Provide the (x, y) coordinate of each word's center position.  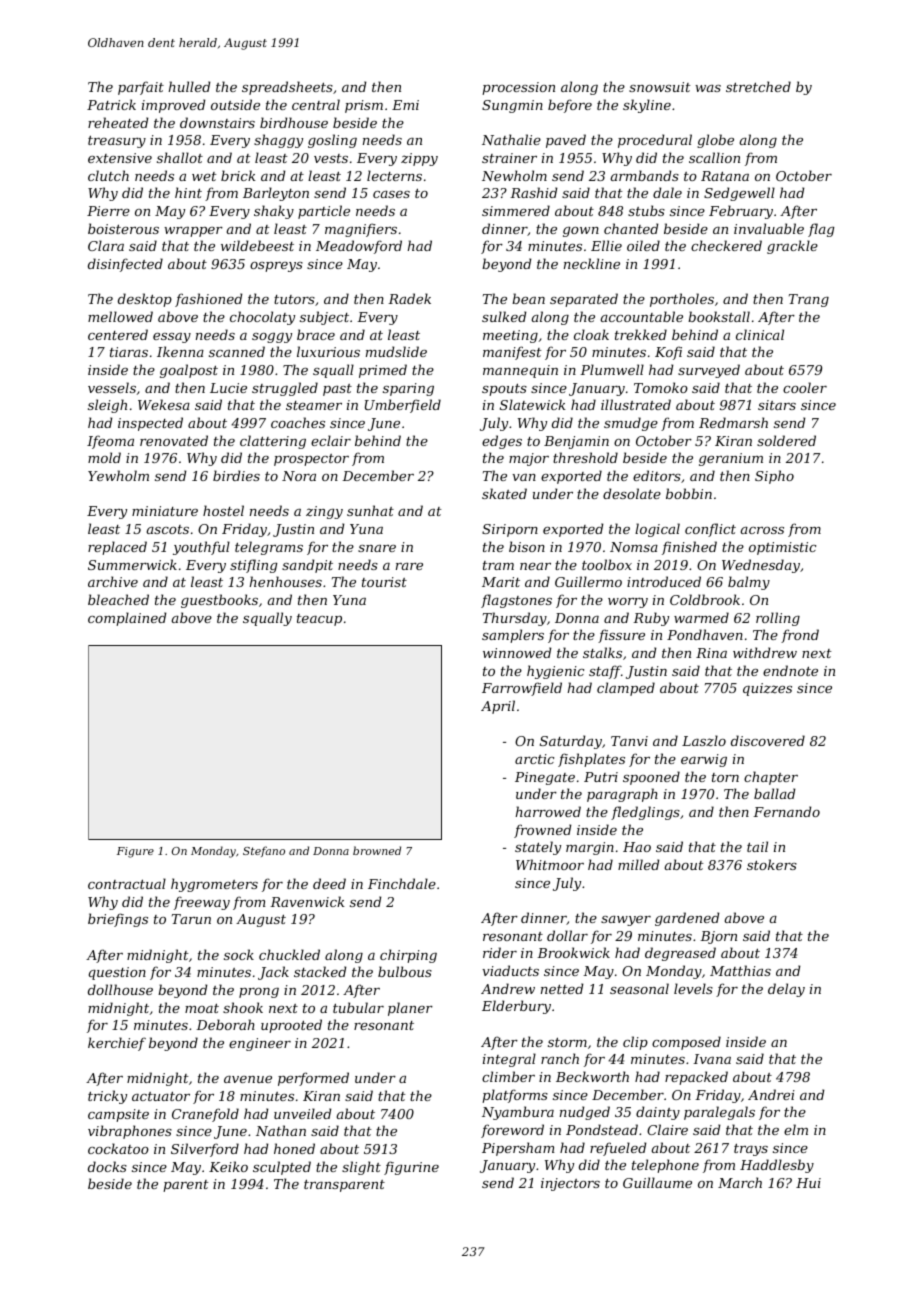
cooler (805, 387)
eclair (331, 440)
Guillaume (657, 1182)
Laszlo (704, 741)
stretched (758, 86)
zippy (419, 159)
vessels (112, 387)
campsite (118, 1115)
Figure (135, 852)
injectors (570, 1184)
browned (377, 850)
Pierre (108, 211)
